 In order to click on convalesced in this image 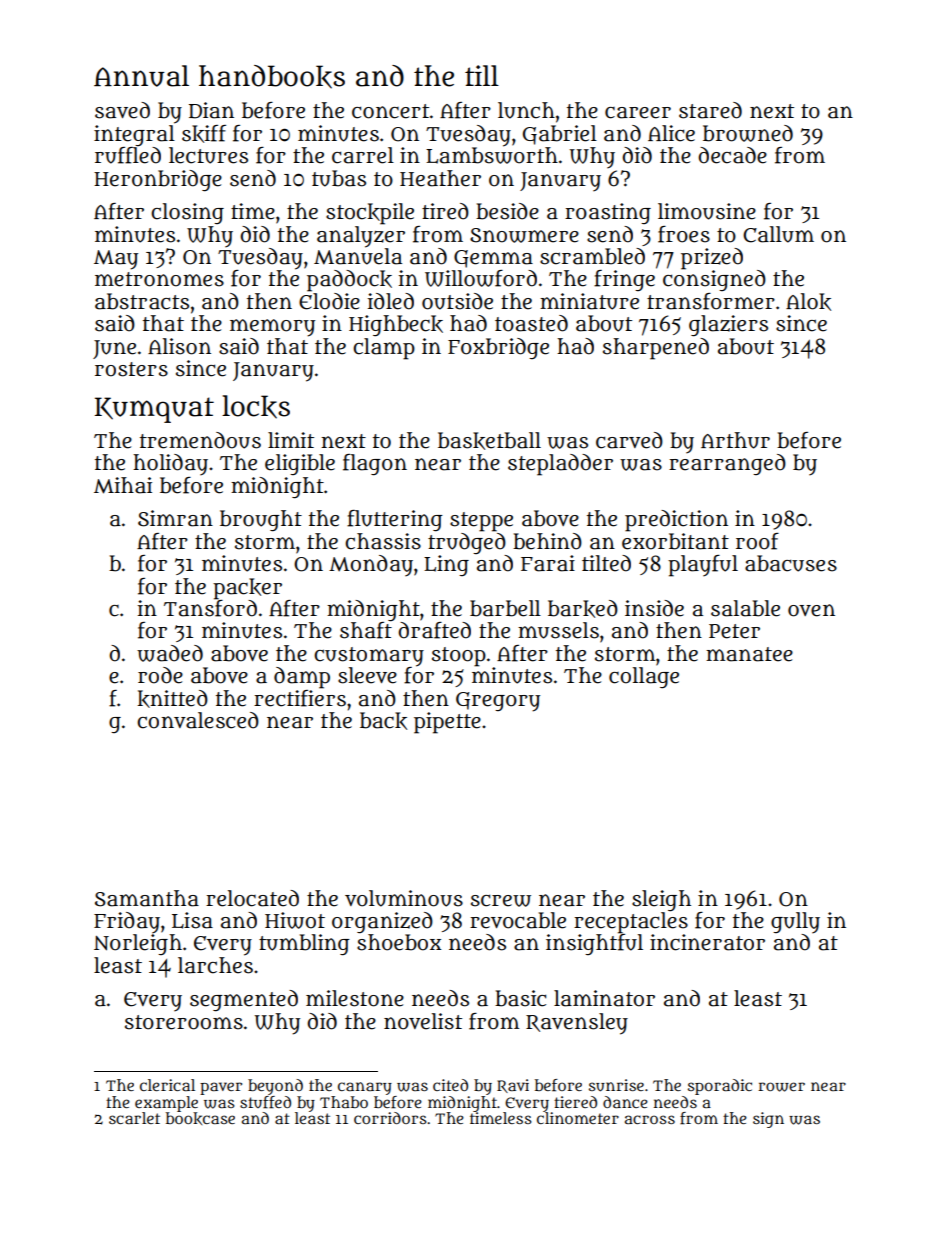, I will do `click(198, 720)`.
